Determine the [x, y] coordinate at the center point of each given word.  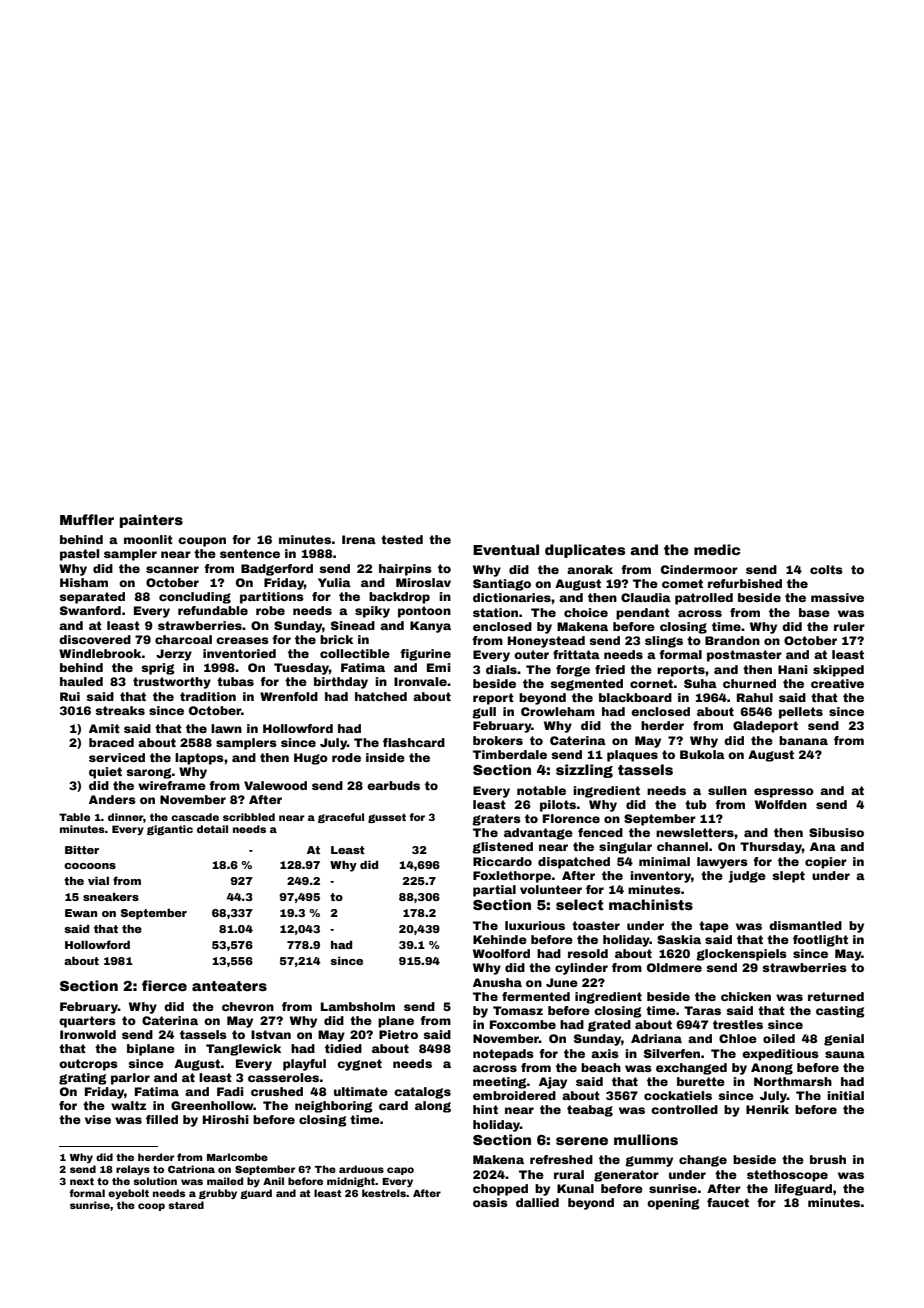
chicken [746, 996]
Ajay [553, 1083]
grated [609, 1026]
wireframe [172, 785]
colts [826, 569]
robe [270, 610]
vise [98, 1119]
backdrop [399, 598]
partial [494, 891]
